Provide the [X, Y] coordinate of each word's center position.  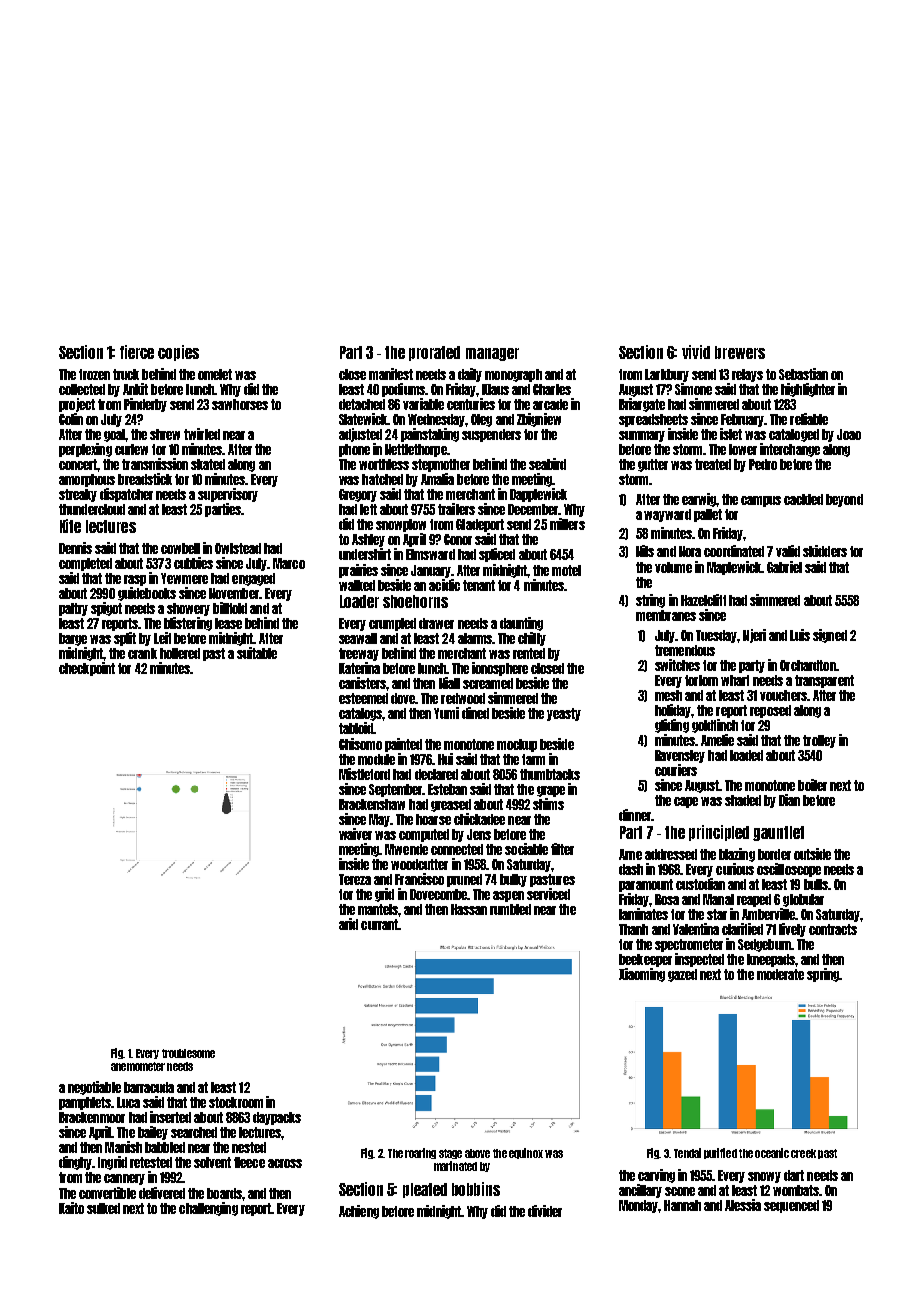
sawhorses [240, 404]
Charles [552, 389]
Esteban [447, 789]
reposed [770, 711]
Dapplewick [538, 495]
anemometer [138, 1066]
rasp [135, 580]
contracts [833, 929]
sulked [103, 1208]
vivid [696, 352]
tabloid [356, 728]
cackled [803, 499]
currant [379, 924]
